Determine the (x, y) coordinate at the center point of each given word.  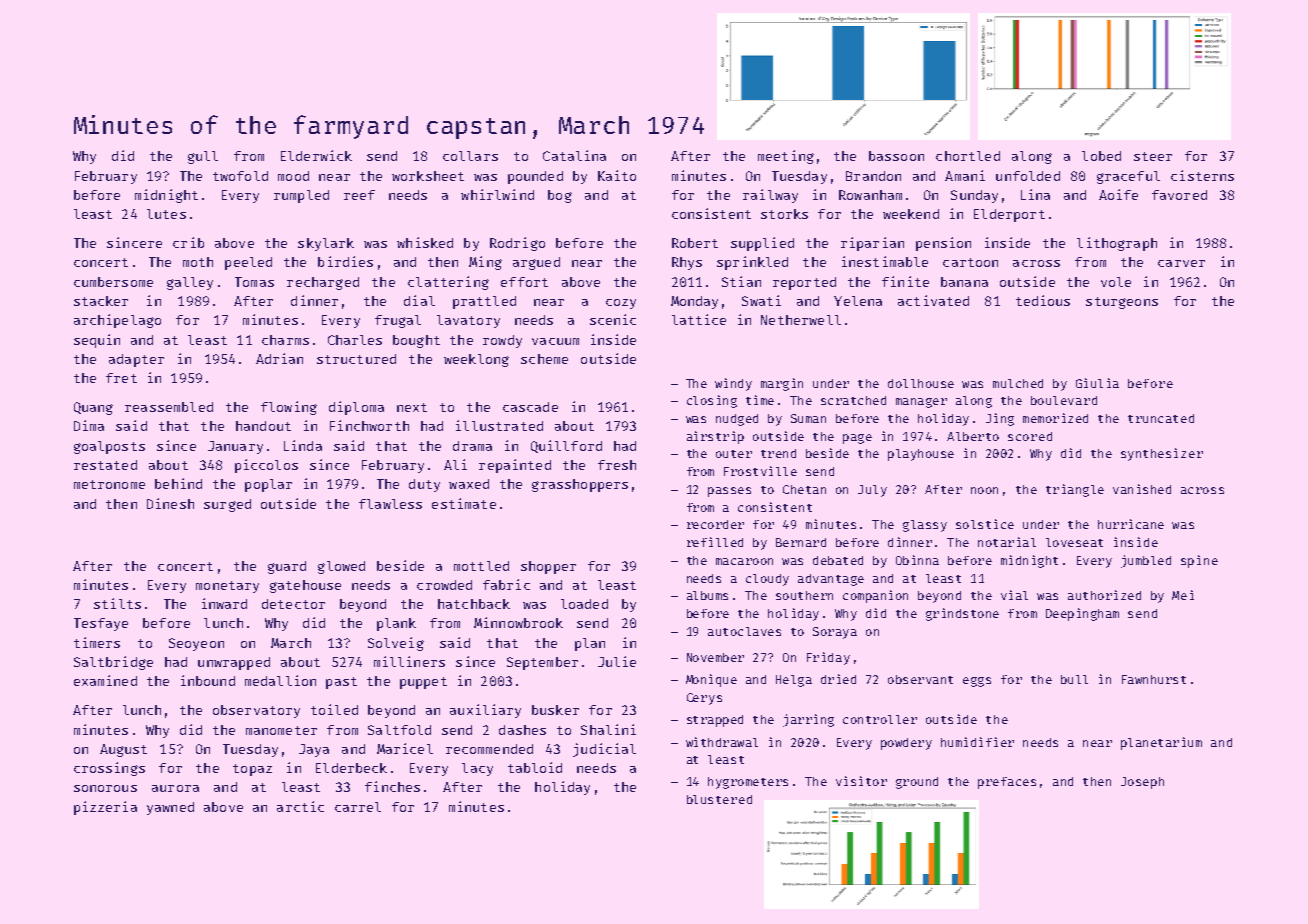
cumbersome (113, 282)
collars (470, 156)
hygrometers (748, 783)
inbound (208, 680)
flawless (390, 504)
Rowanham (870, 195)
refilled (715, 542)
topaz (252, 770)
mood (293, 176)
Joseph (1142, 783)
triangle (1075, 490)
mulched (1018, 383)
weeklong (476, 360)
